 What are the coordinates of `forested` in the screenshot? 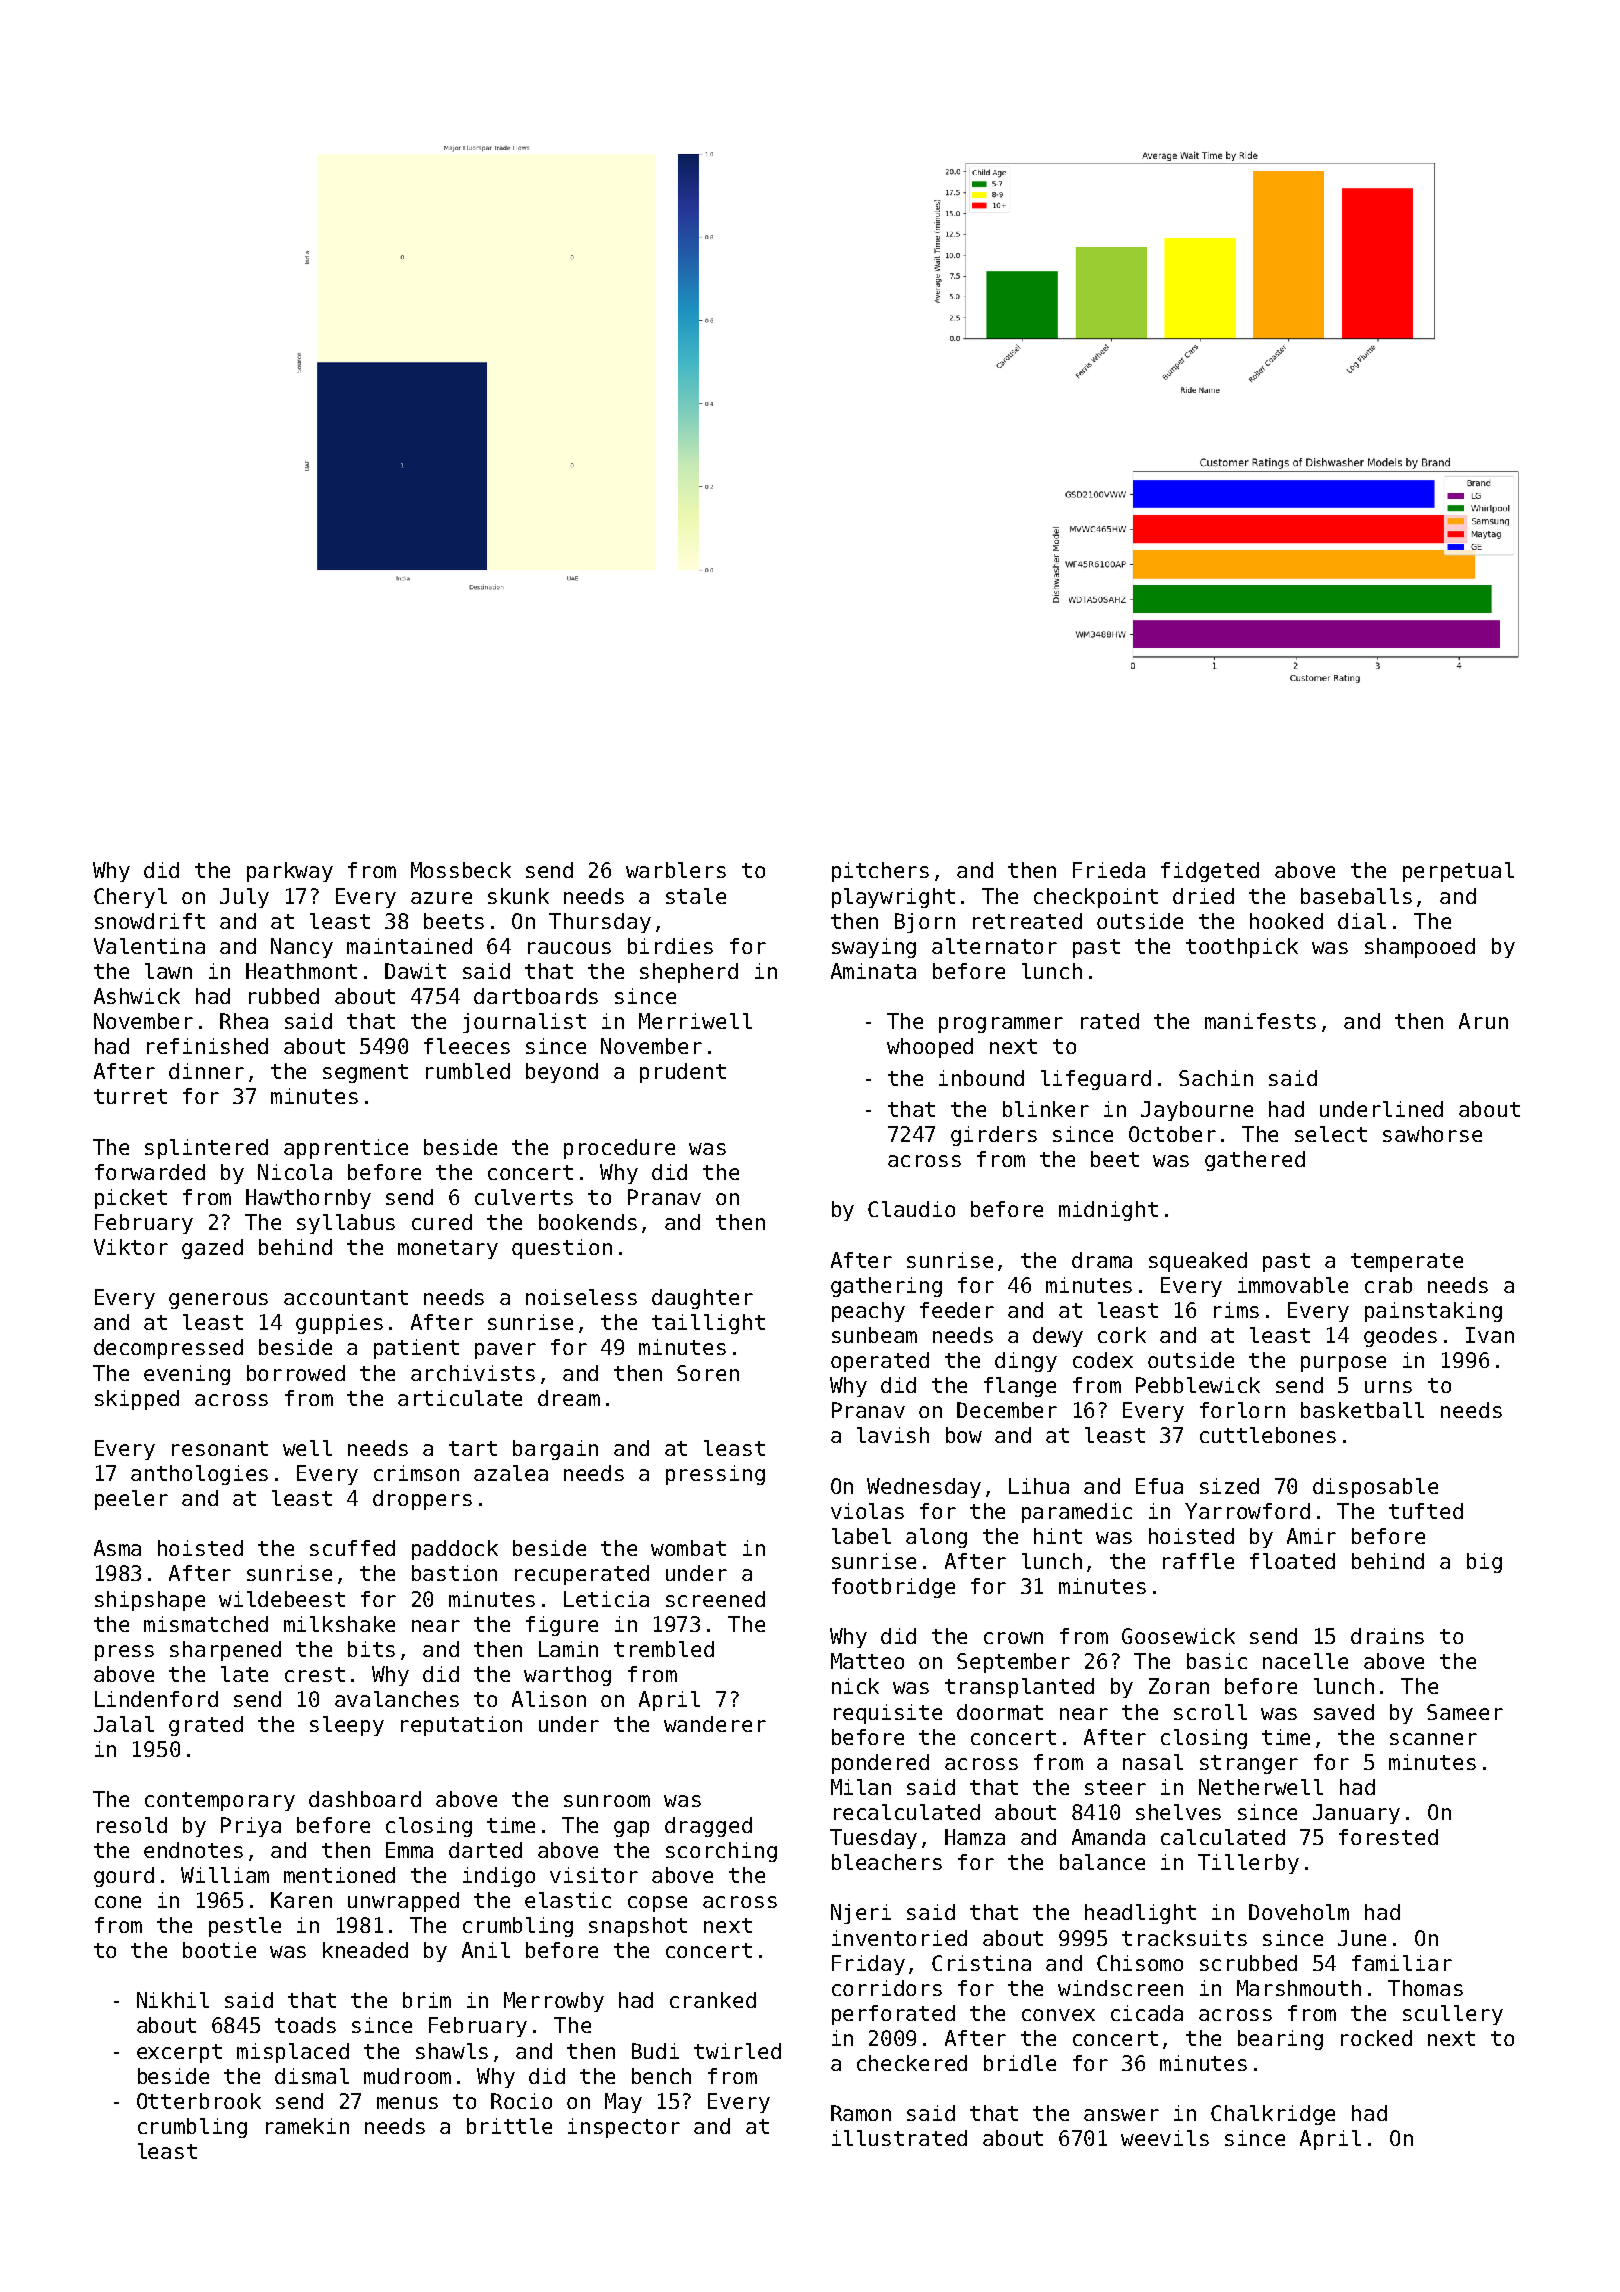 It's located at (1388, 1837).
